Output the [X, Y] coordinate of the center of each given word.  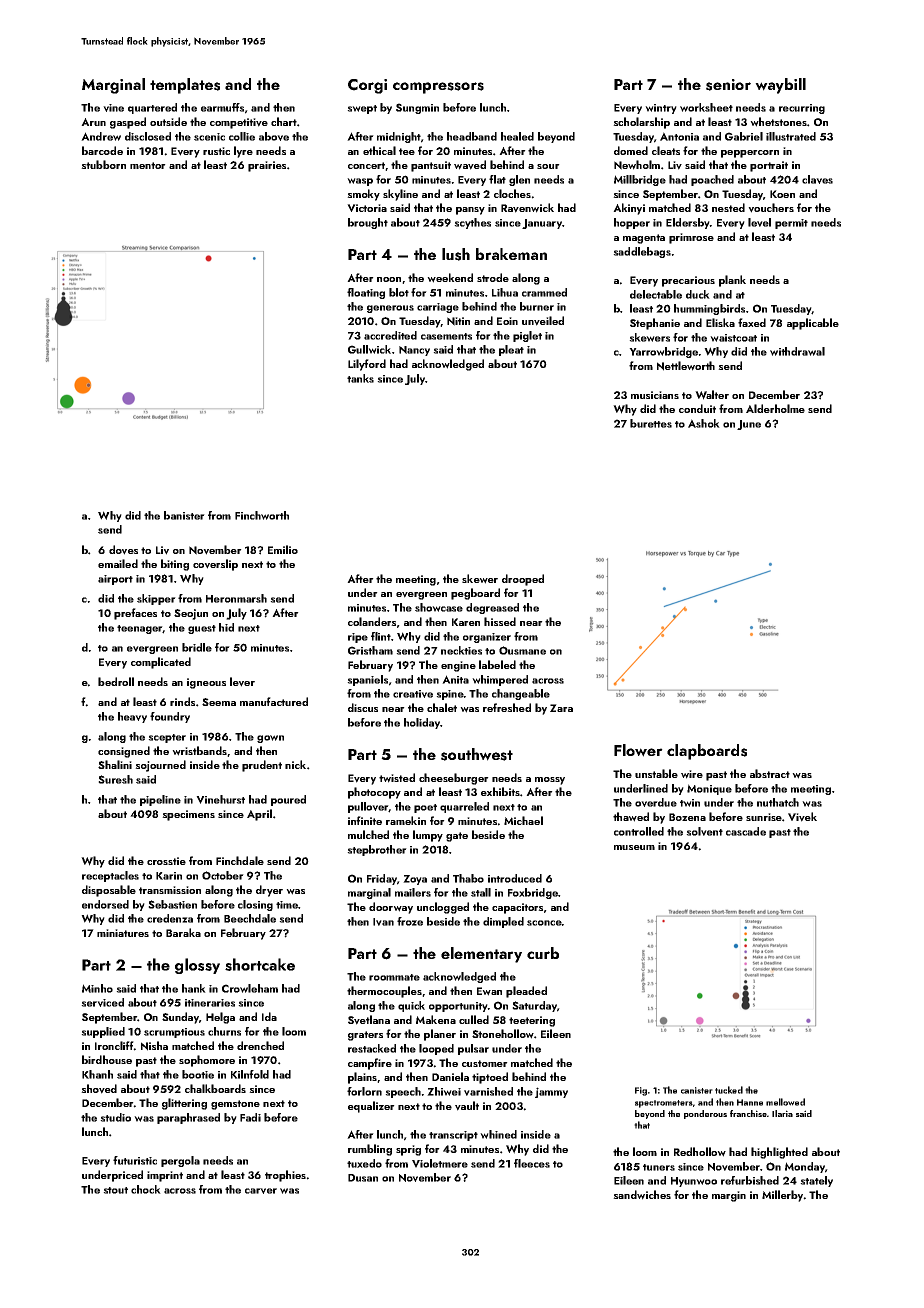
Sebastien [172, 904]
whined [498, 1134]
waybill [780, 86]
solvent [704, 831]
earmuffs [222, 107]
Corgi [367, 86]
